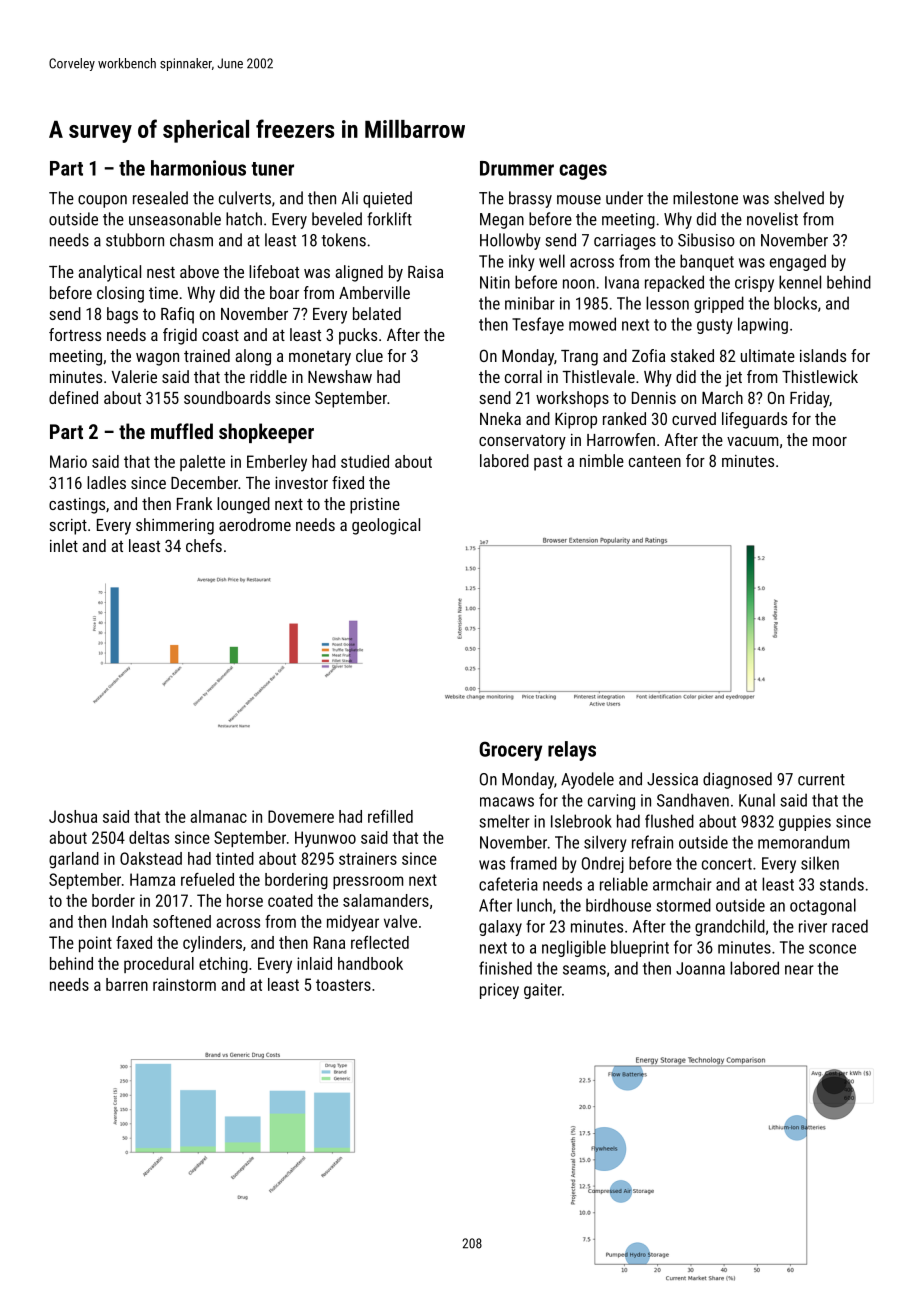  Describe the element at coordinates (73, 816) in the page. I see `Joshua` at that location.
